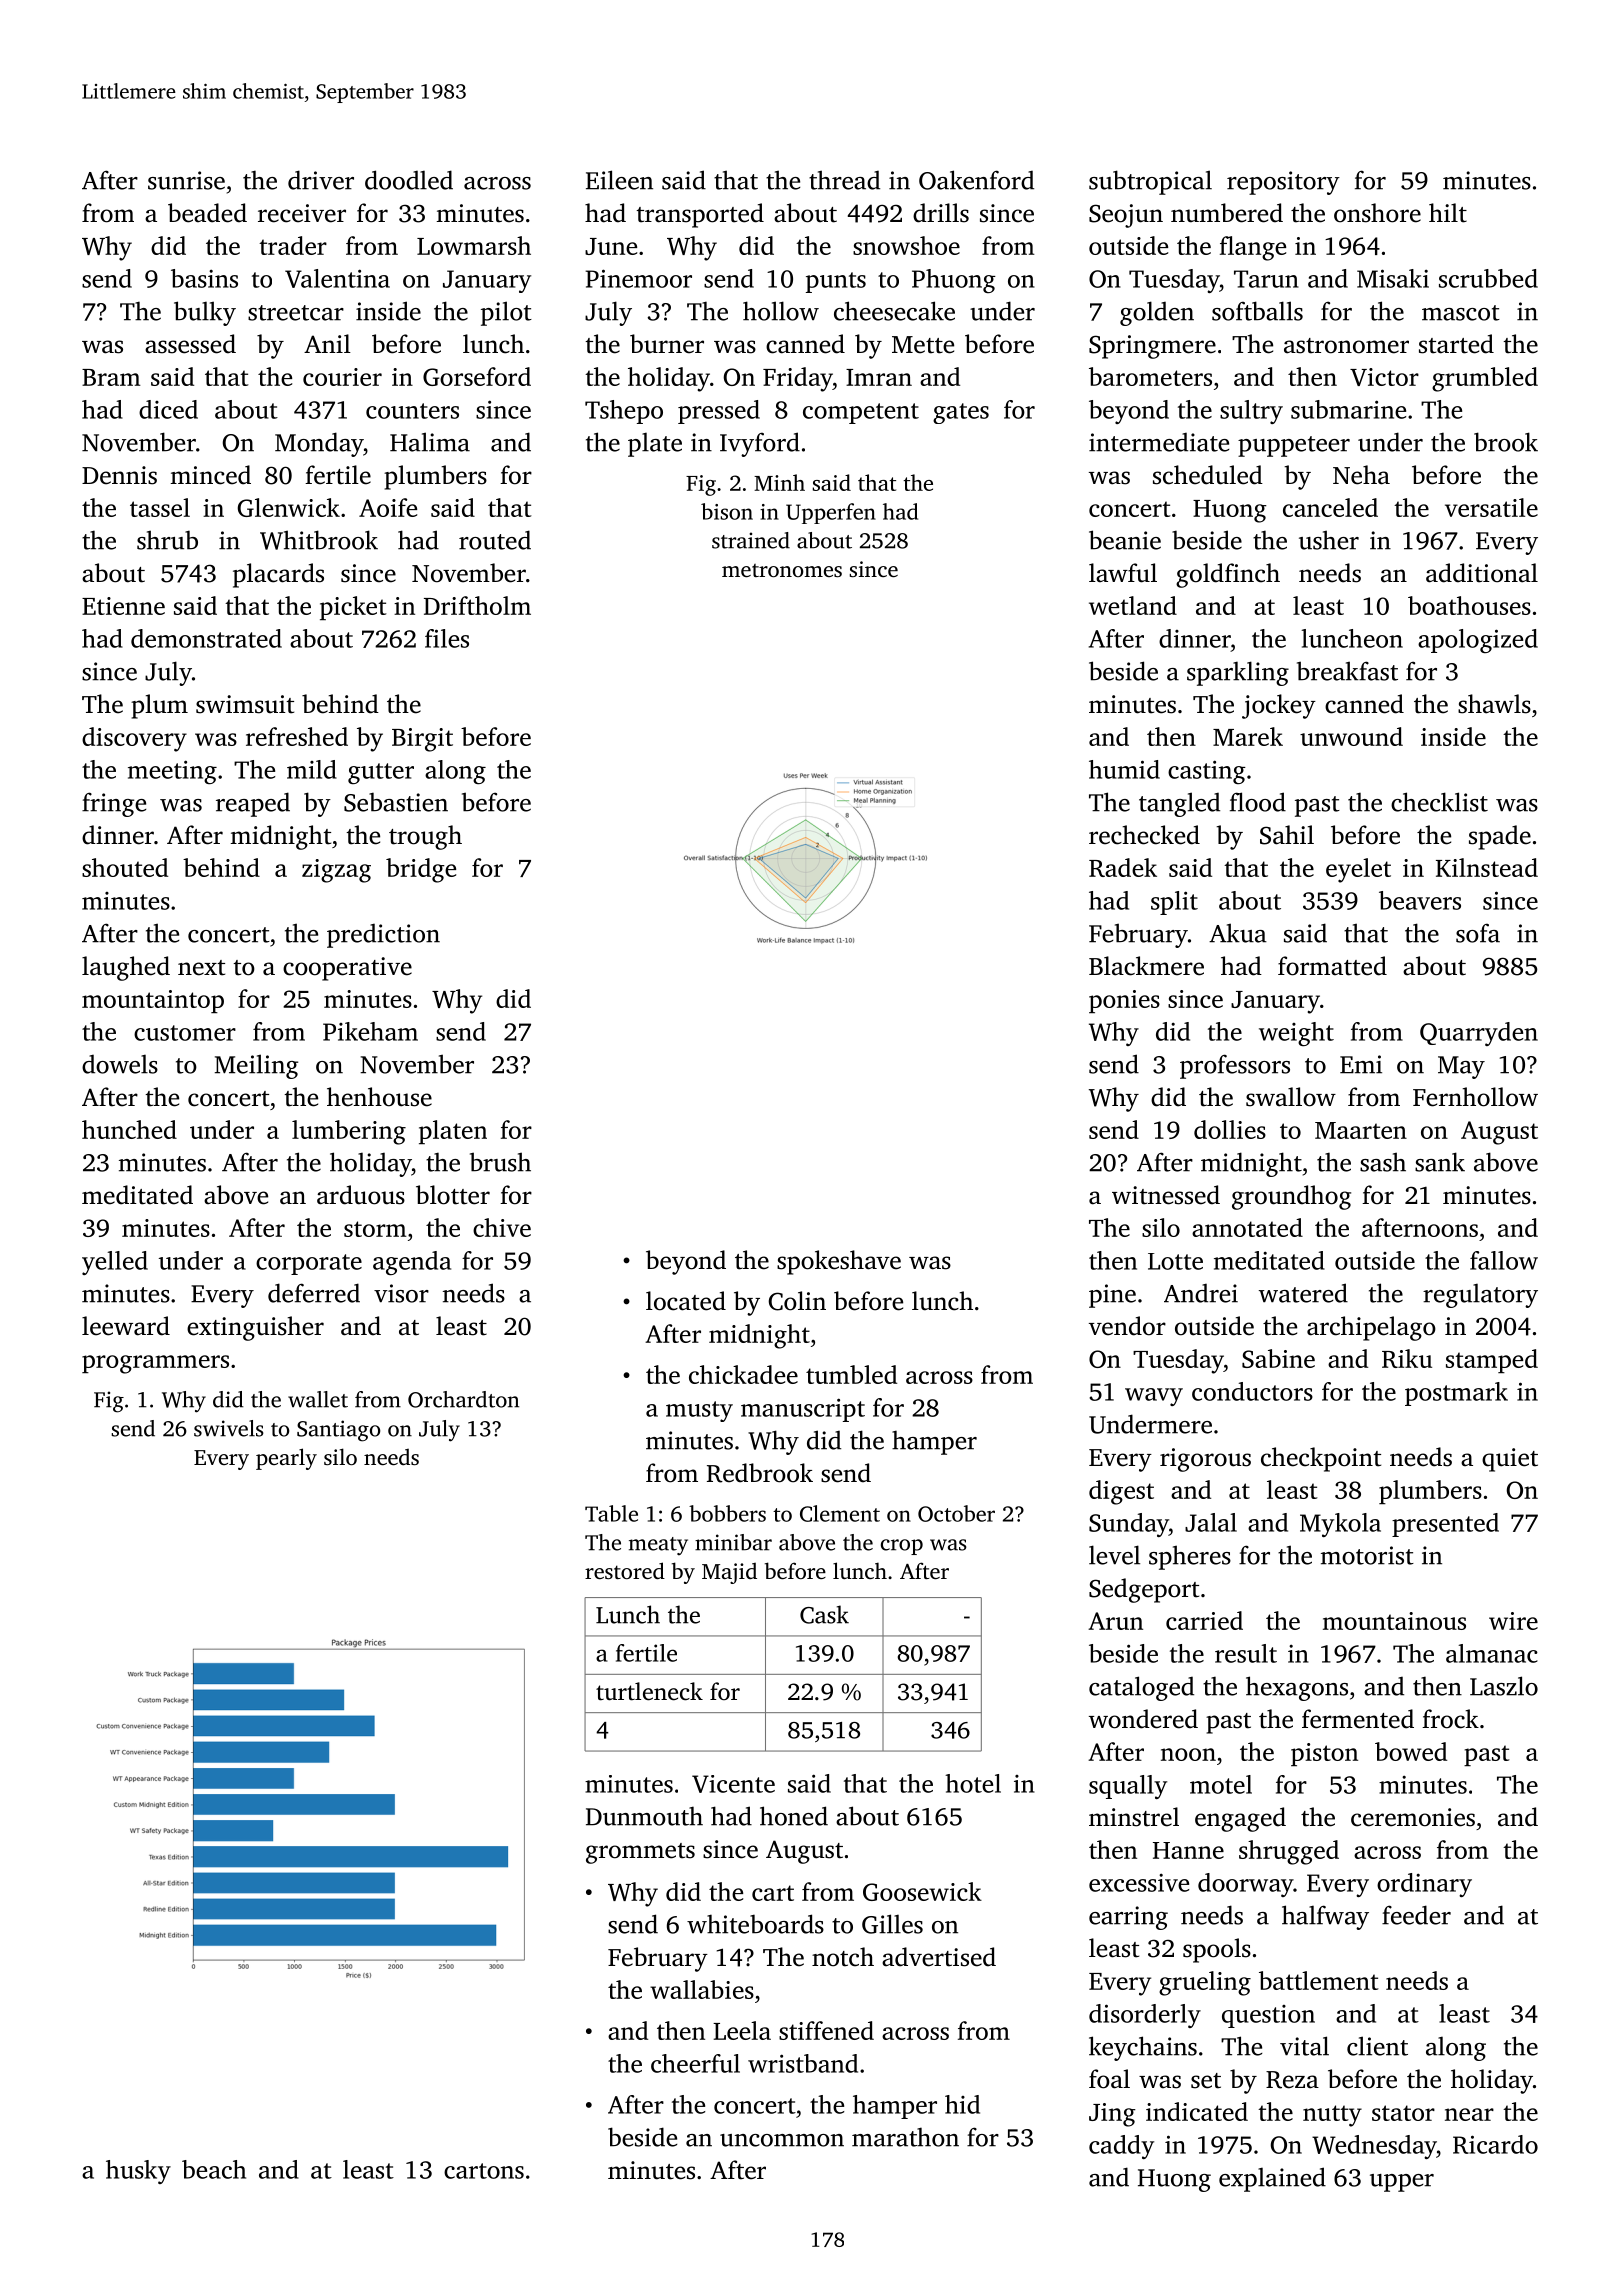 This screenshot has height=2292, width=1620. Describe the element at coordinates (1197, 2111) in the screenshot. I see `indicated` at that location.
